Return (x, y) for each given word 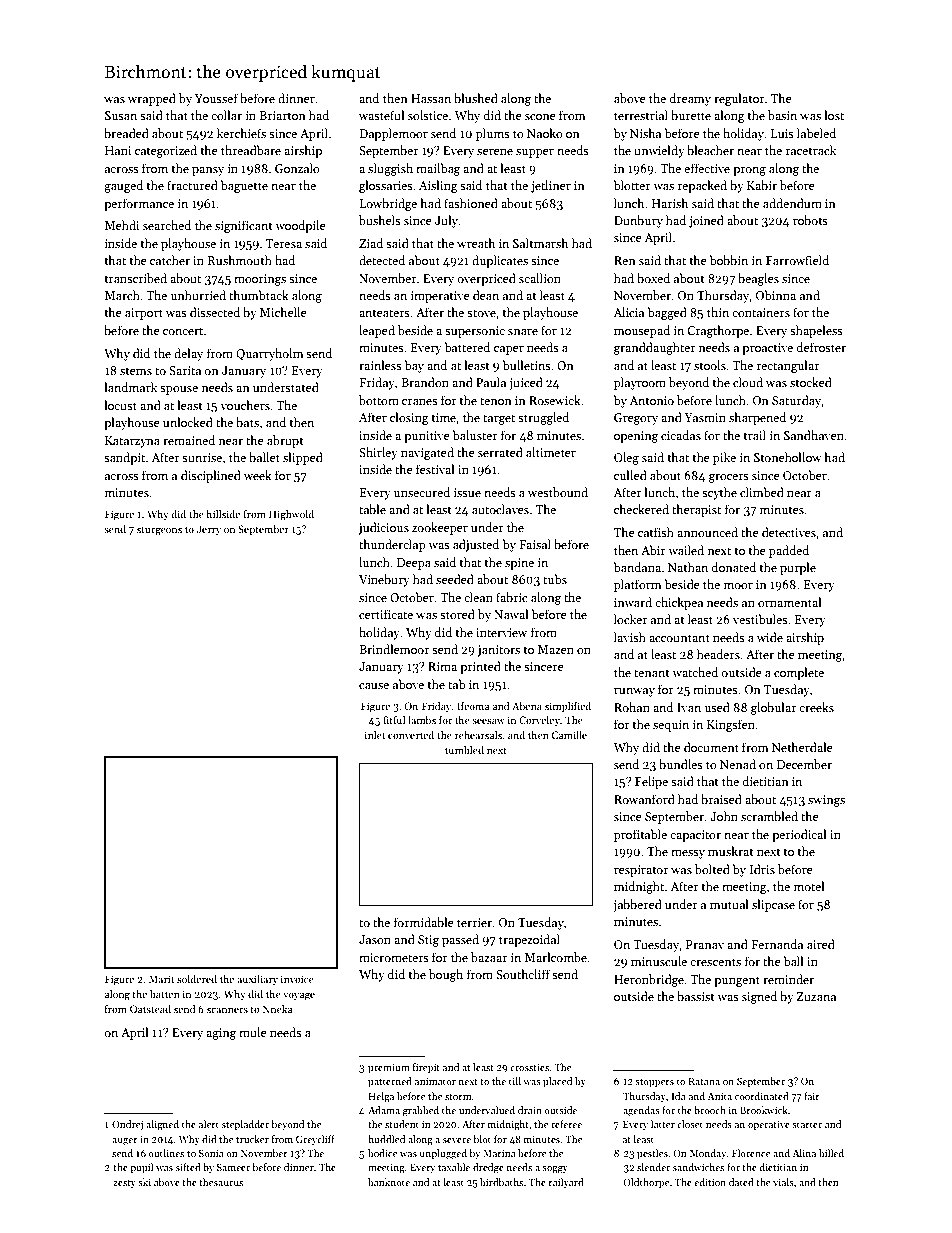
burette (691, 115)
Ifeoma (473, 706)
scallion (540, 278)
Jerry (209, 530)
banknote (389, 1182)
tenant (652, 673)
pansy (208, 171)
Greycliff (315, 1140)
